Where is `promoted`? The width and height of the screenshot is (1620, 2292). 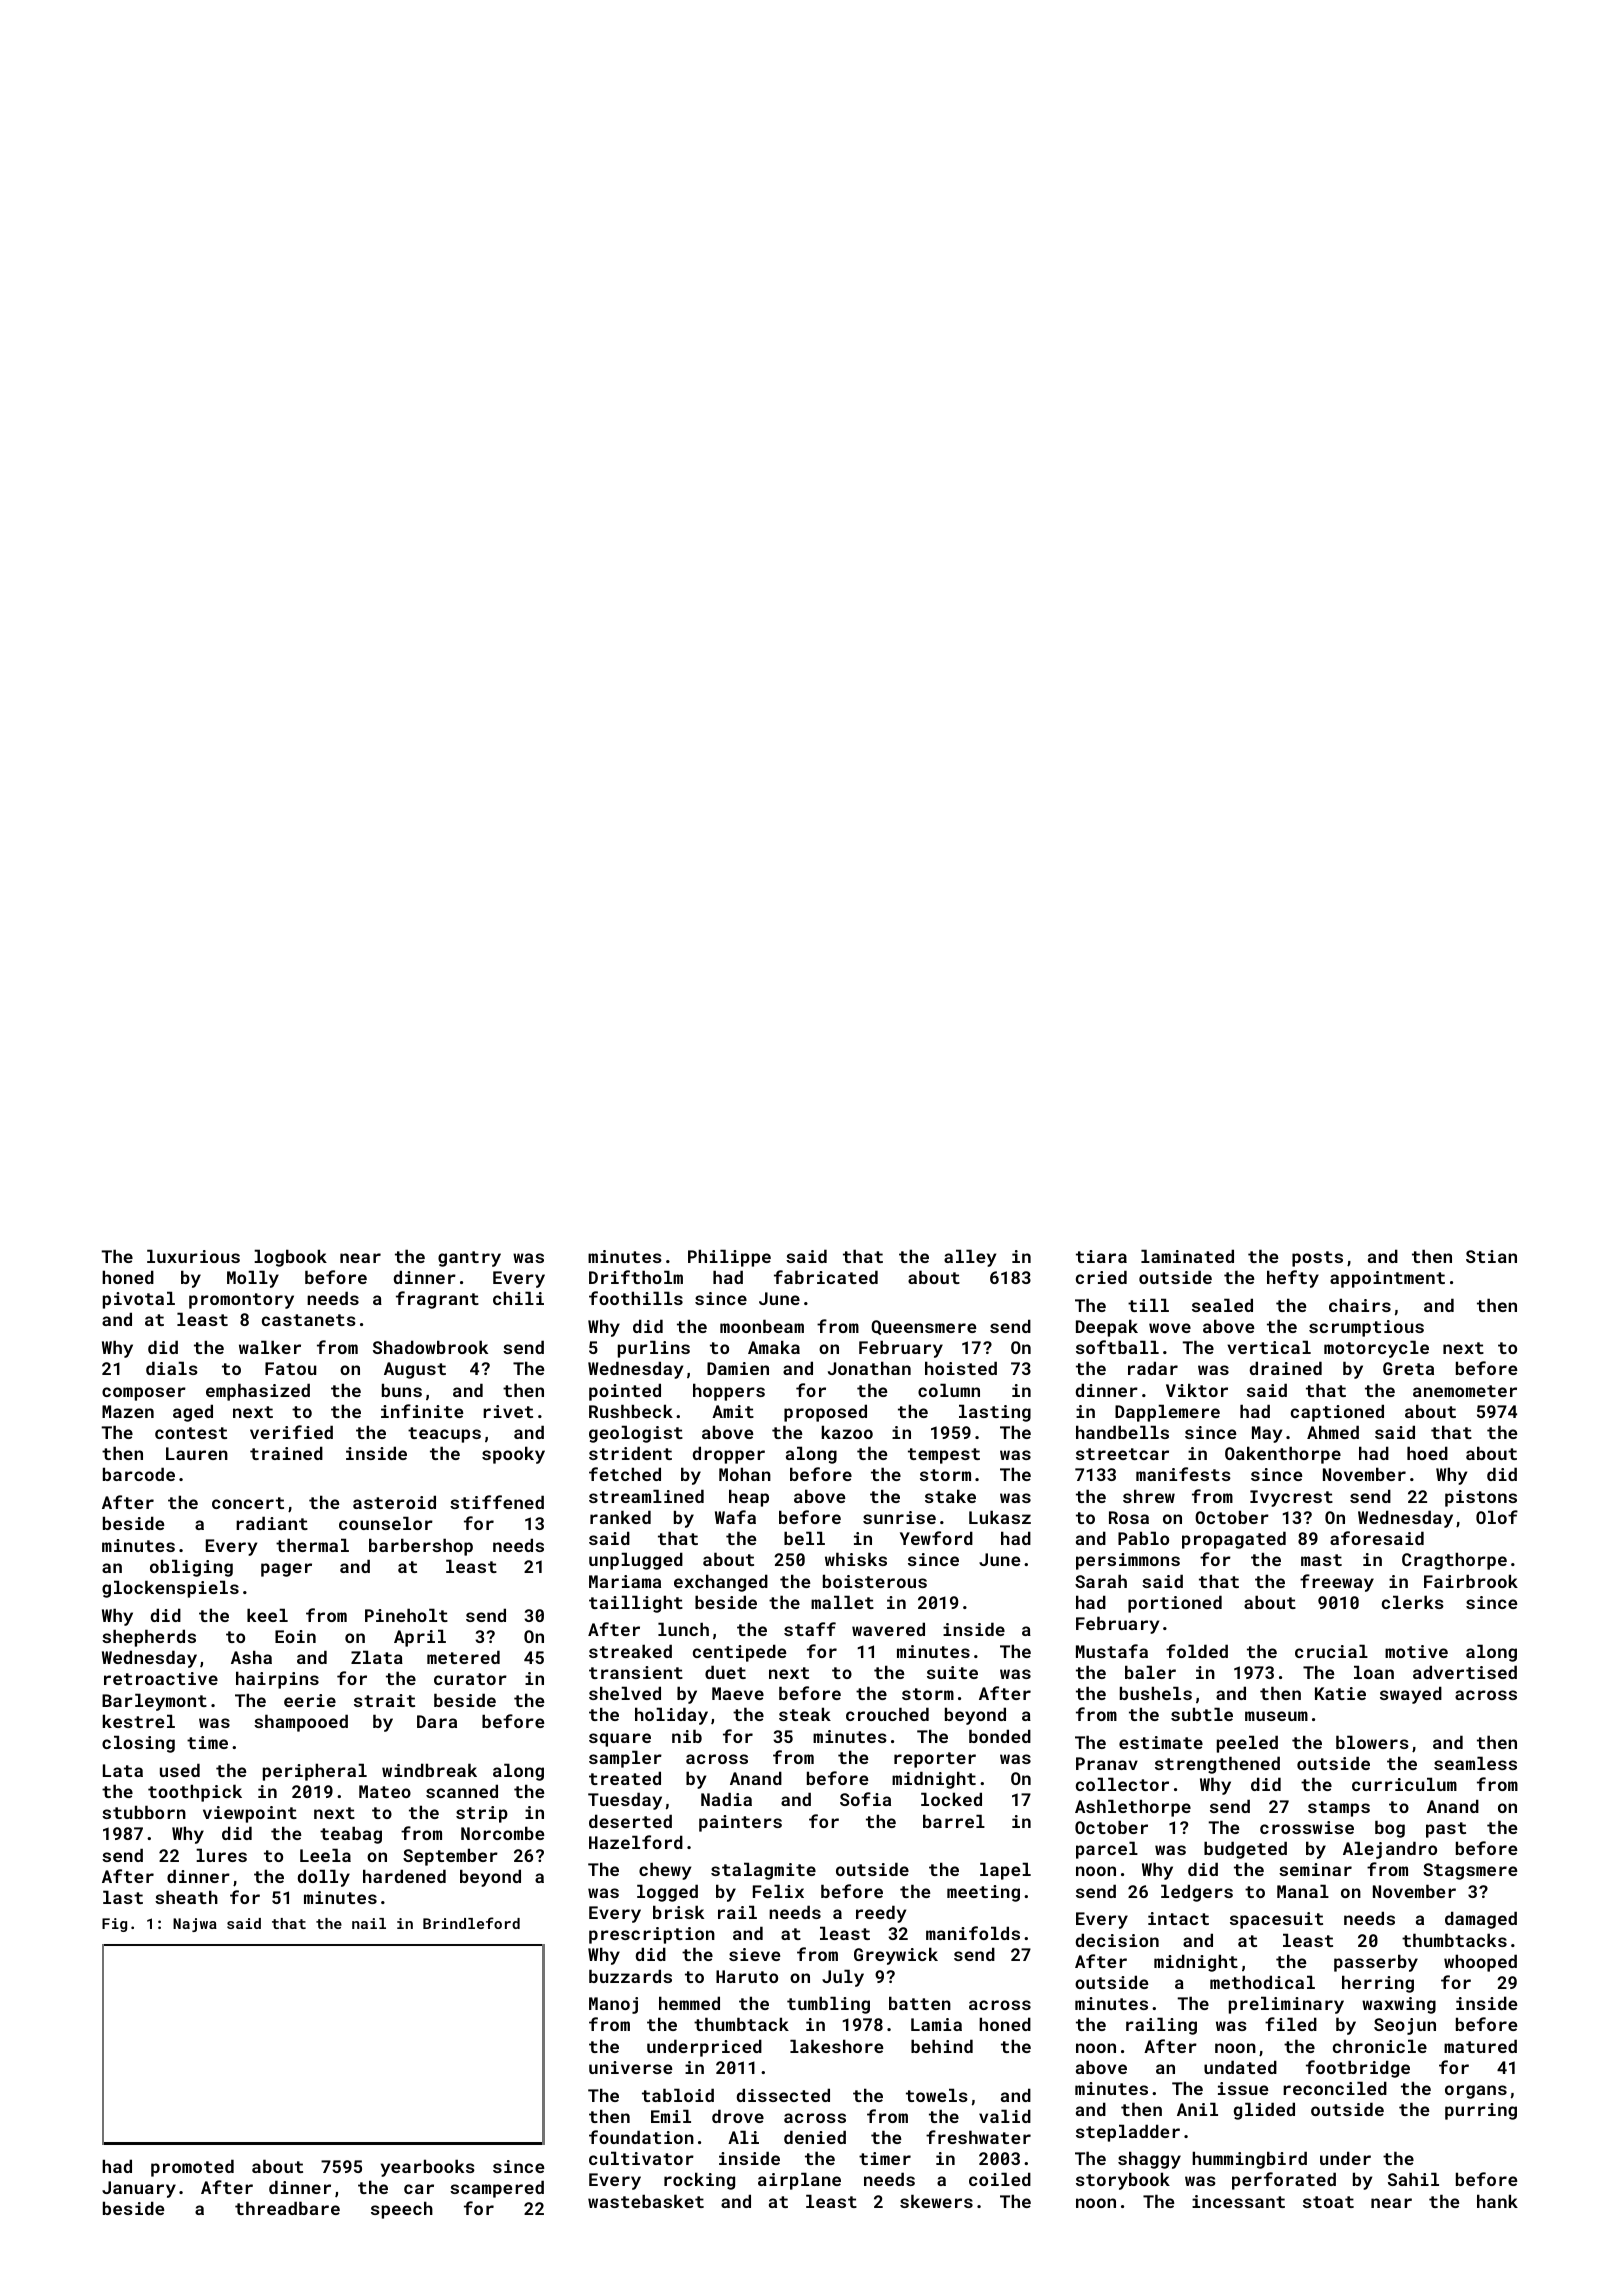 promoted is located at coordinates (192, 2168).
